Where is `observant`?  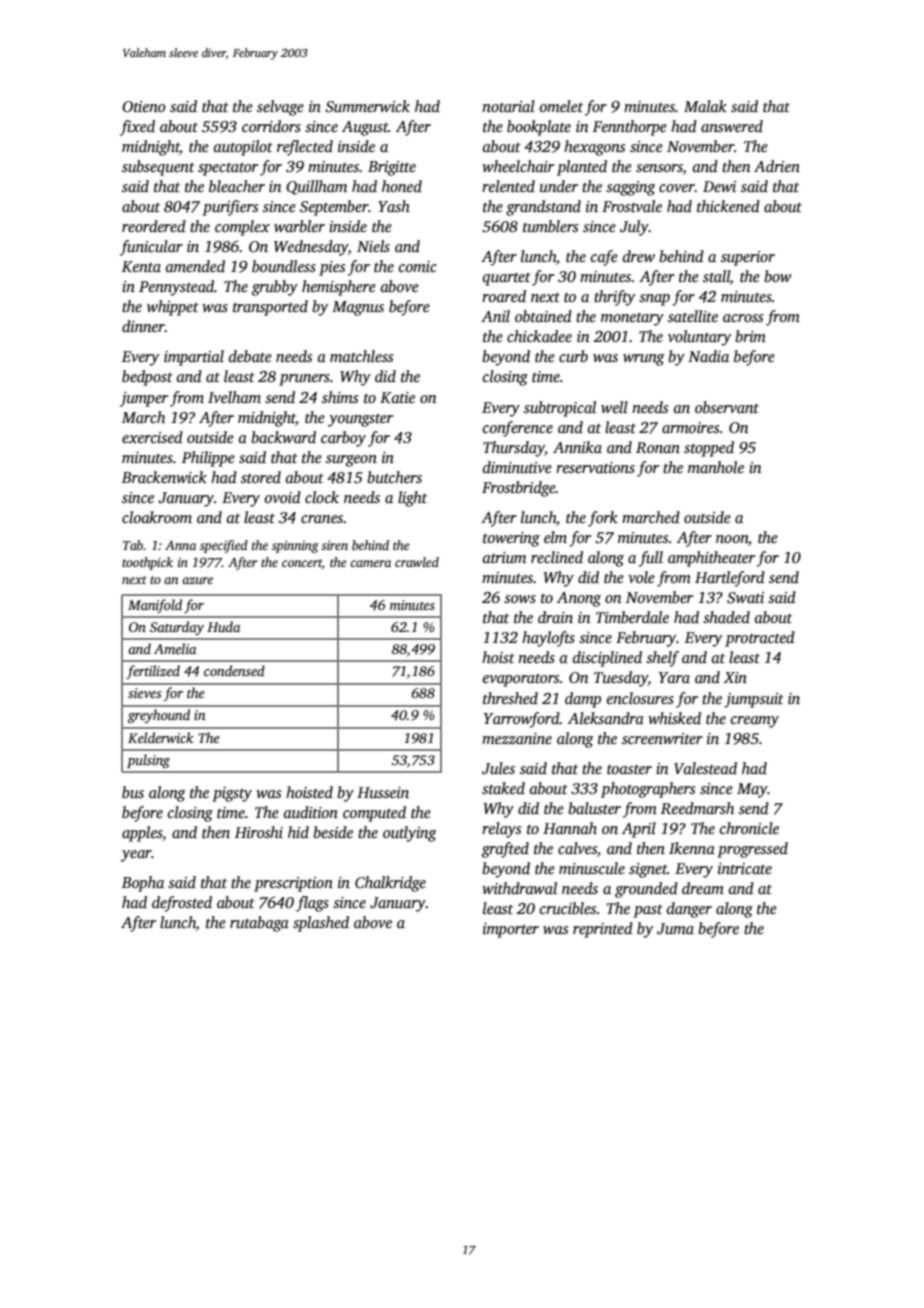
observant is located at coordinates (727, 407).
